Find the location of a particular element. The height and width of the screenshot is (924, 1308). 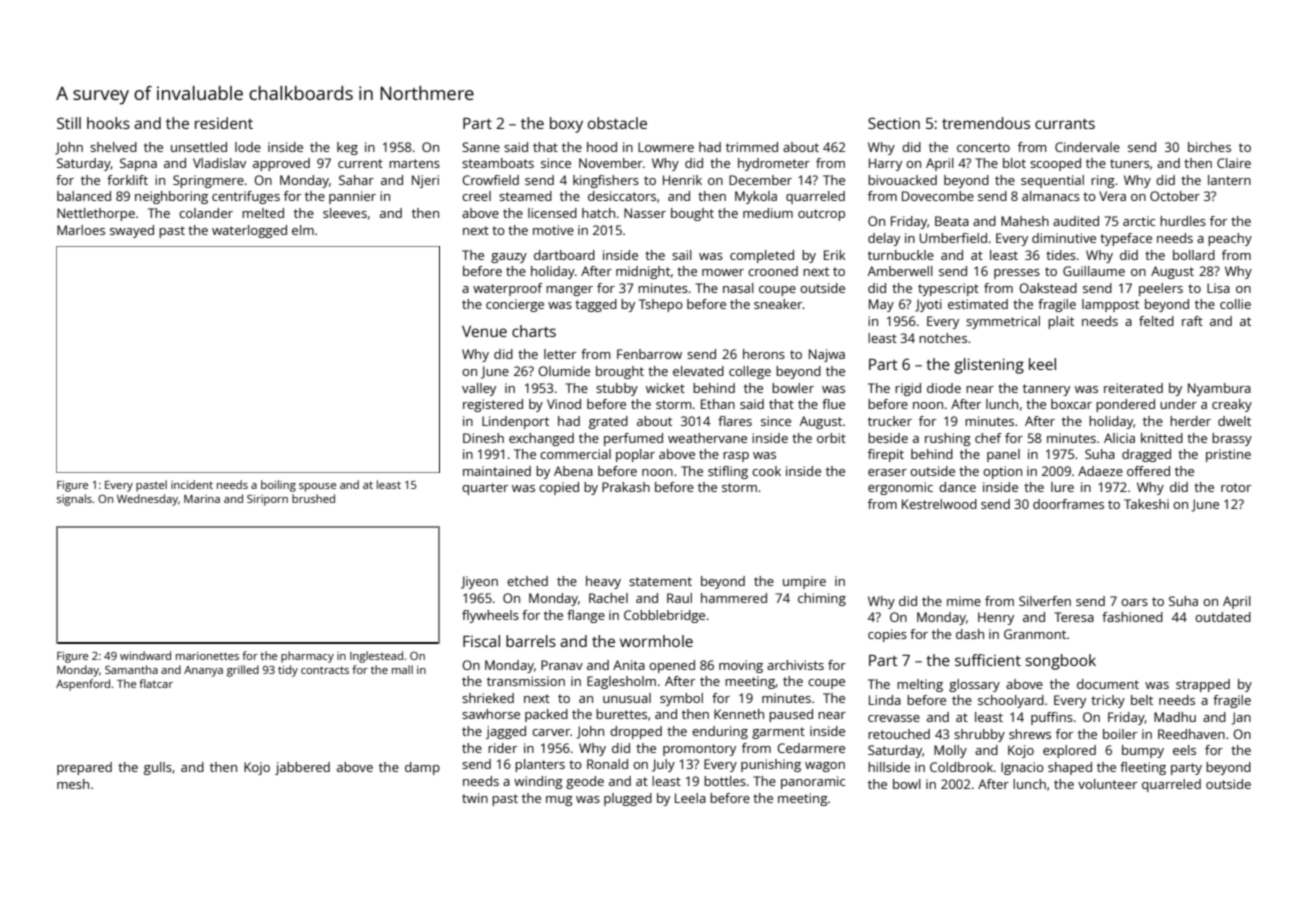

rotor is located at coordinates (1236, 487).
